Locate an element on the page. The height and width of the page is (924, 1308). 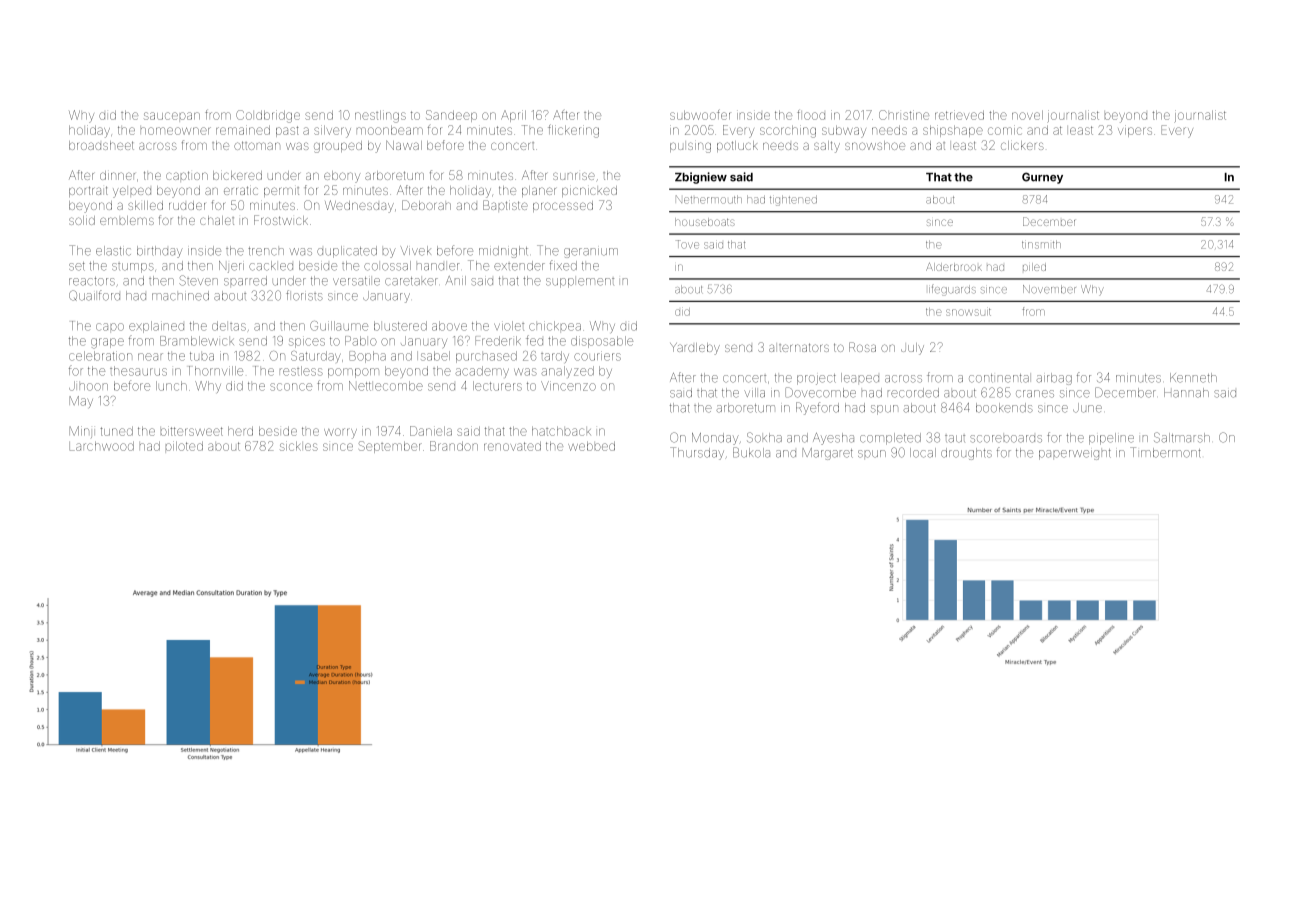
tinsmith is located at coordinates (1041, 244).
